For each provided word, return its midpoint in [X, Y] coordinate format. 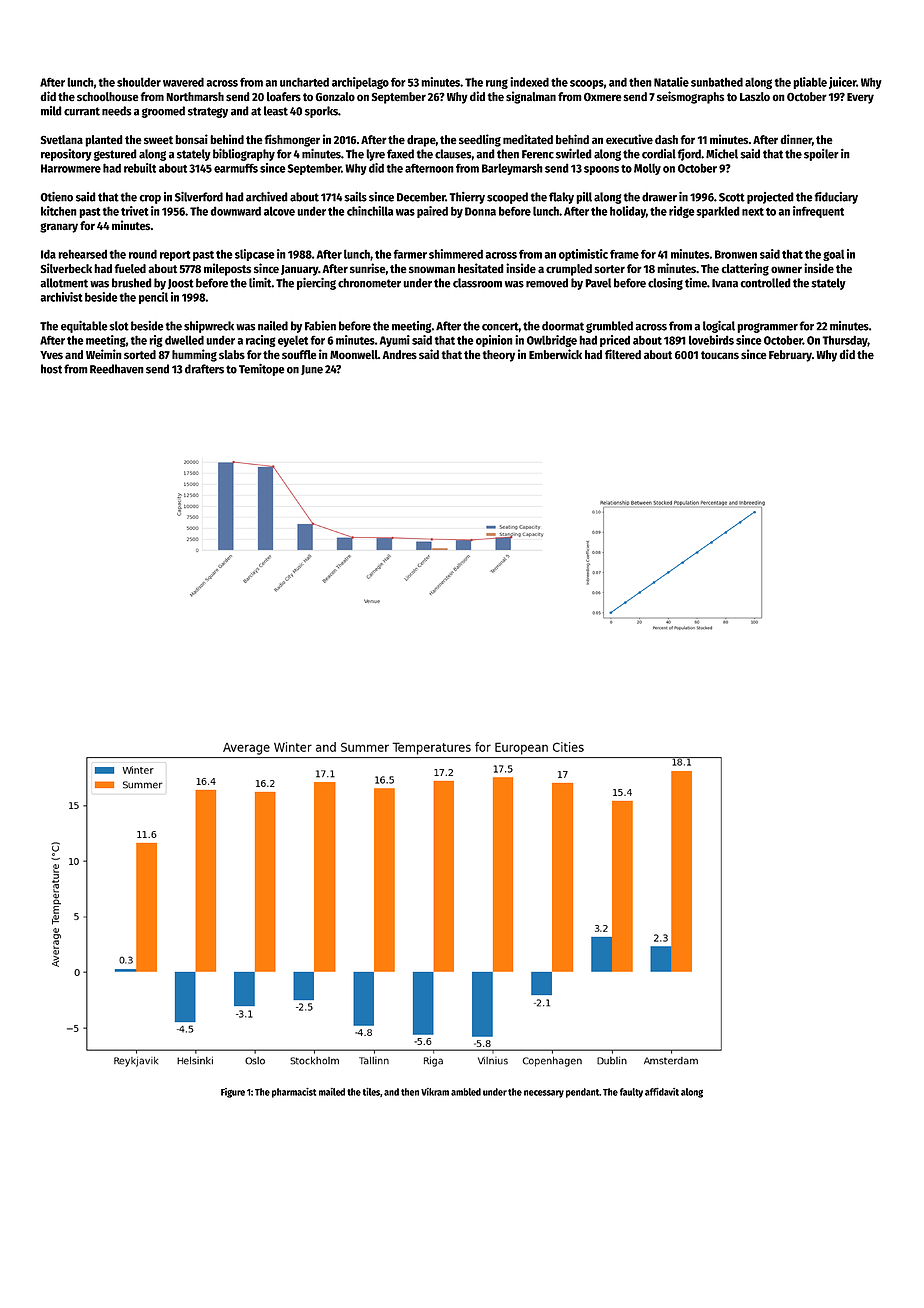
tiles [371, 1092]
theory [498, 356]
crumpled [569, 270]
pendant [582, 1093]
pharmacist [294, 1093]
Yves [51, 355]
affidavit [662, 1092]
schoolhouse [108, 96]
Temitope [262, 370]
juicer [842, 83]
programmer [767, 328]
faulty [631, 1093]
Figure [233, 1093]
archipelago [360, 83]
